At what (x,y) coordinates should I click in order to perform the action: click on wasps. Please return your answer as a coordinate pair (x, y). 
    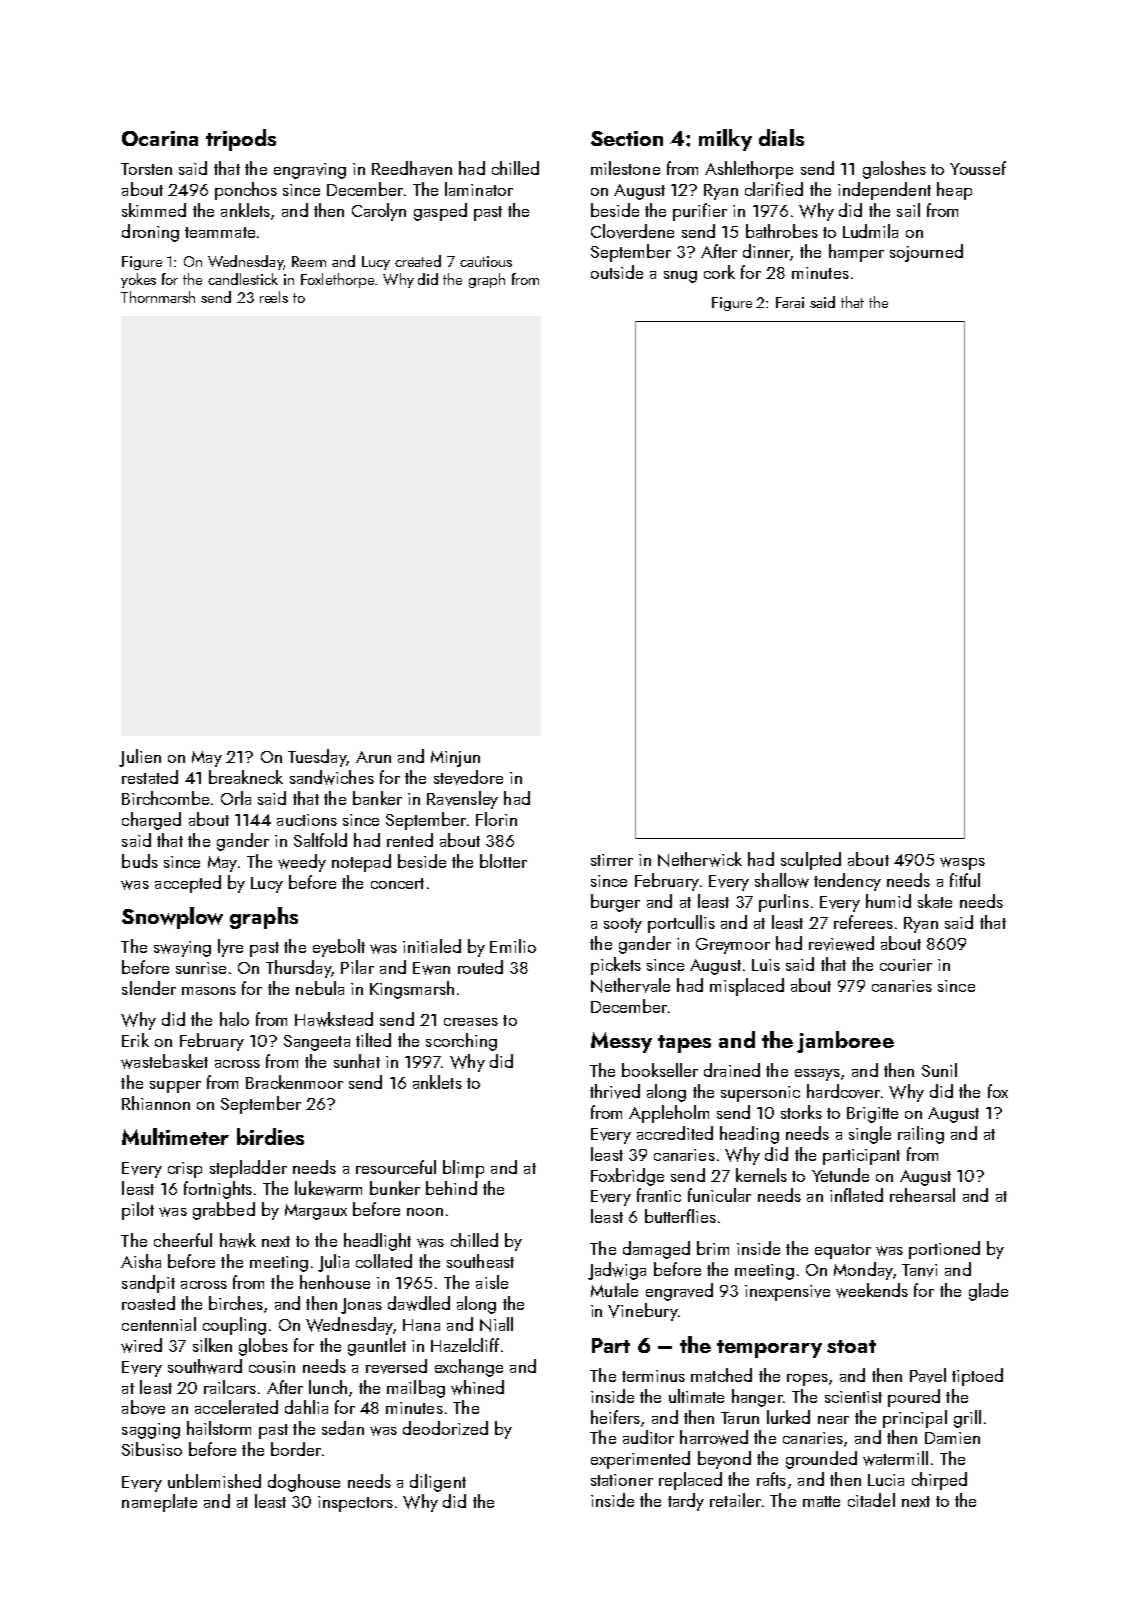
    Looking at the image, I should click on (962, 863).
